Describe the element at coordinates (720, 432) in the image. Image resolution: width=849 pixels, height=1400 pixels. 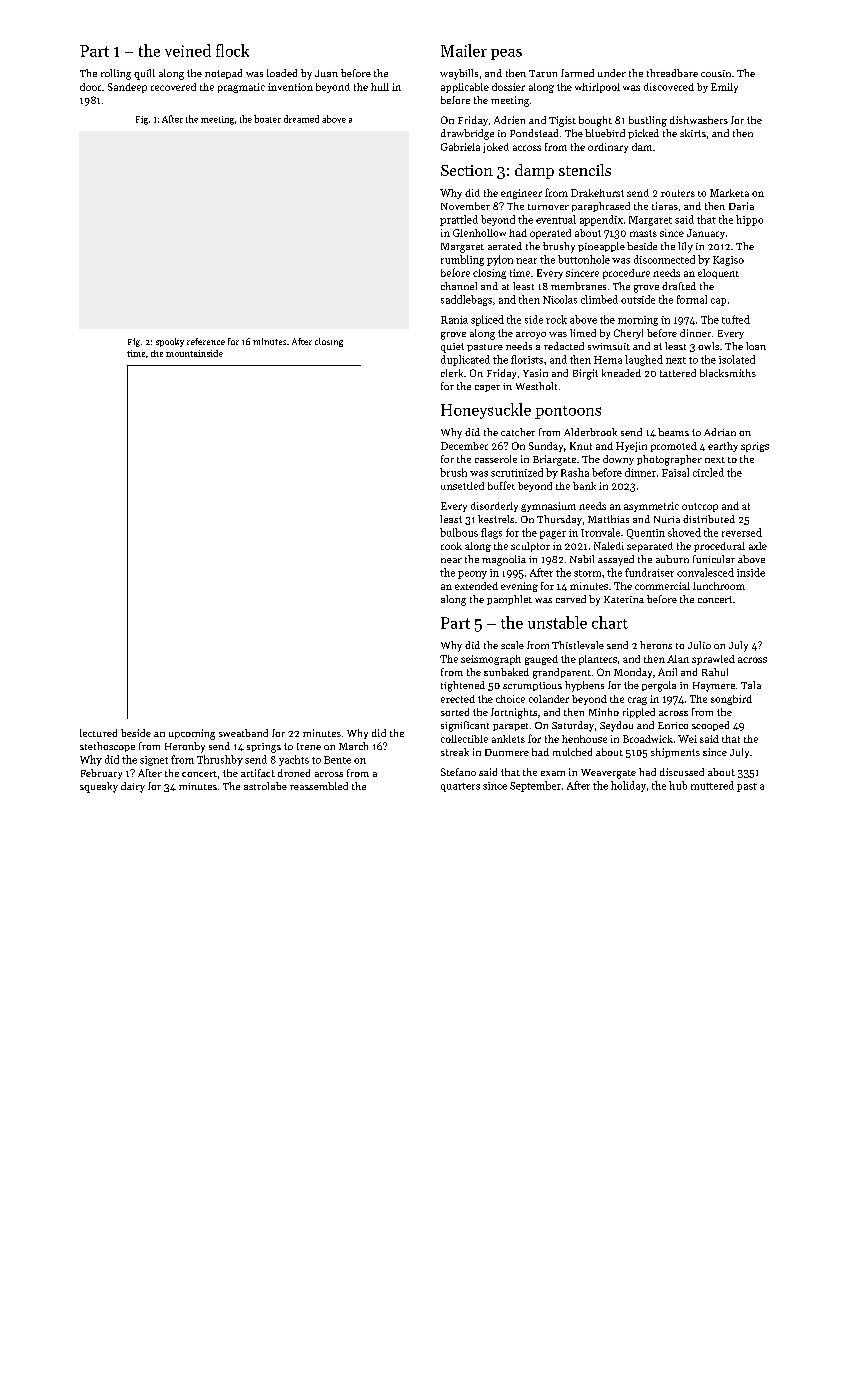
I see `Adrian` at that location.
